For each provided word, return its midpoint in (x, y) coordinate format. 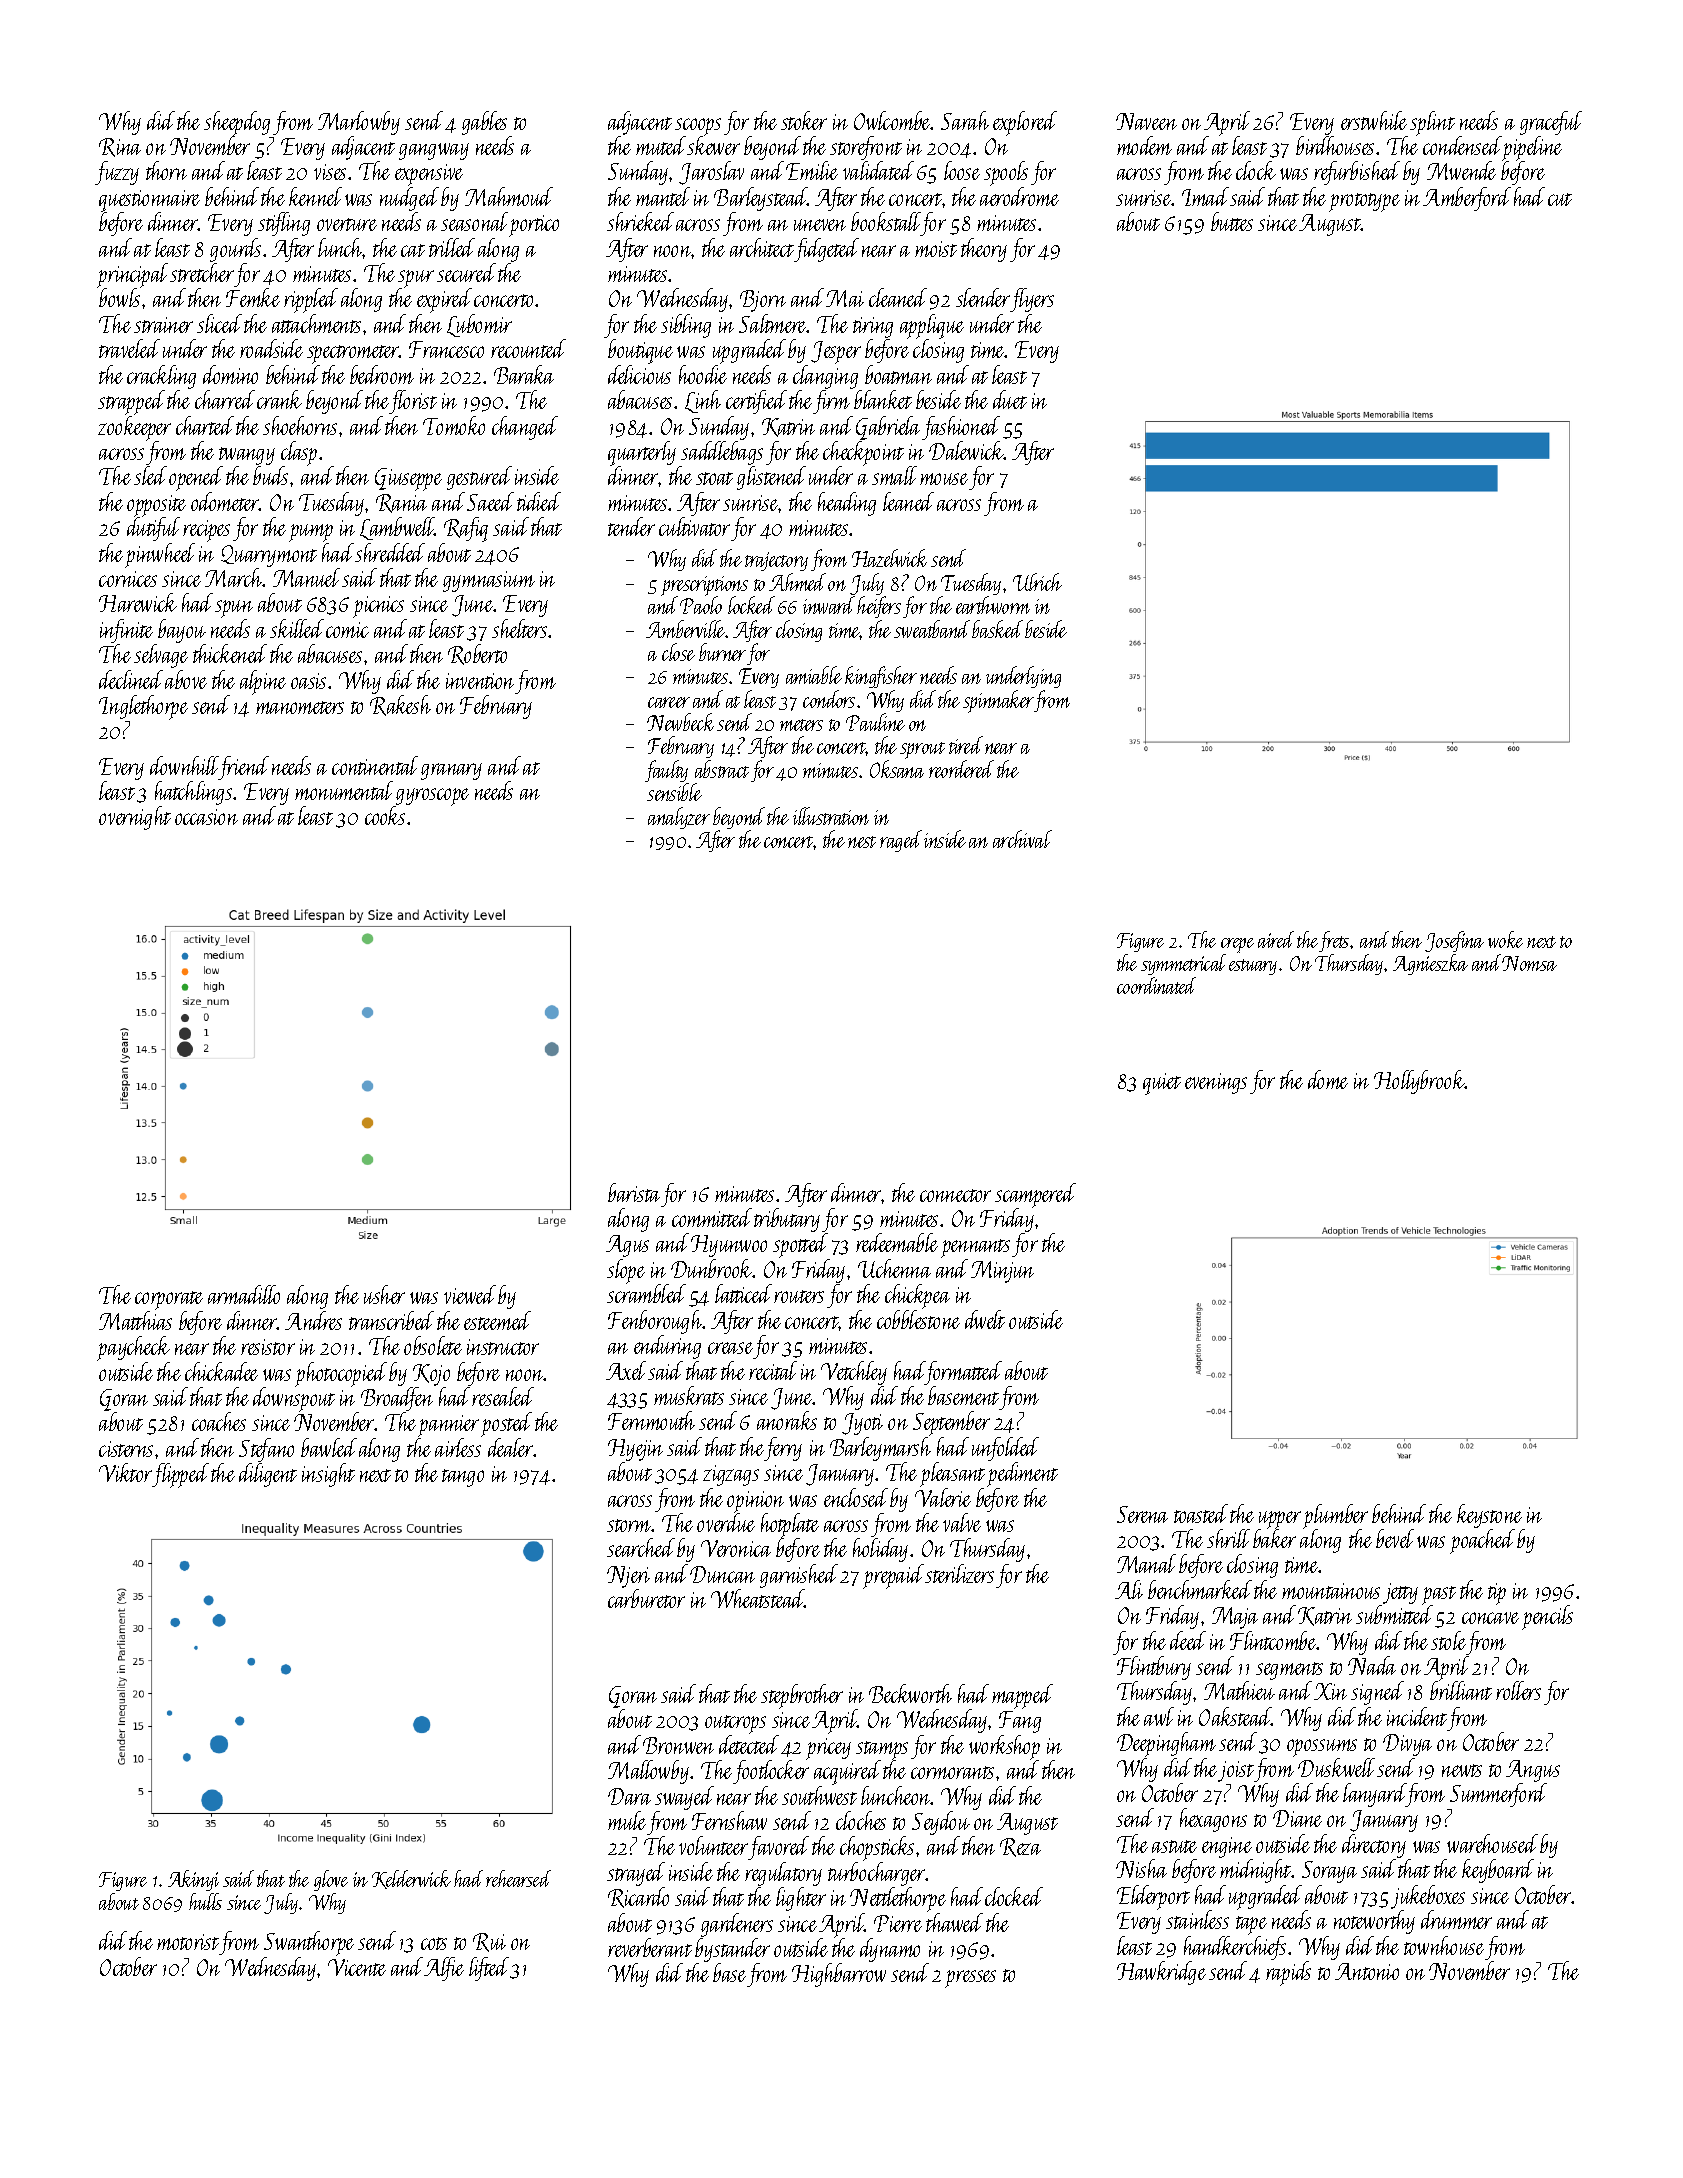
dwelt (985, 1319)
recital (773, 1370)
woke (1505, 939)
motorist (188, 1942)
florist (413, 402)
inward (829, 605)
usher (384, 1294)
